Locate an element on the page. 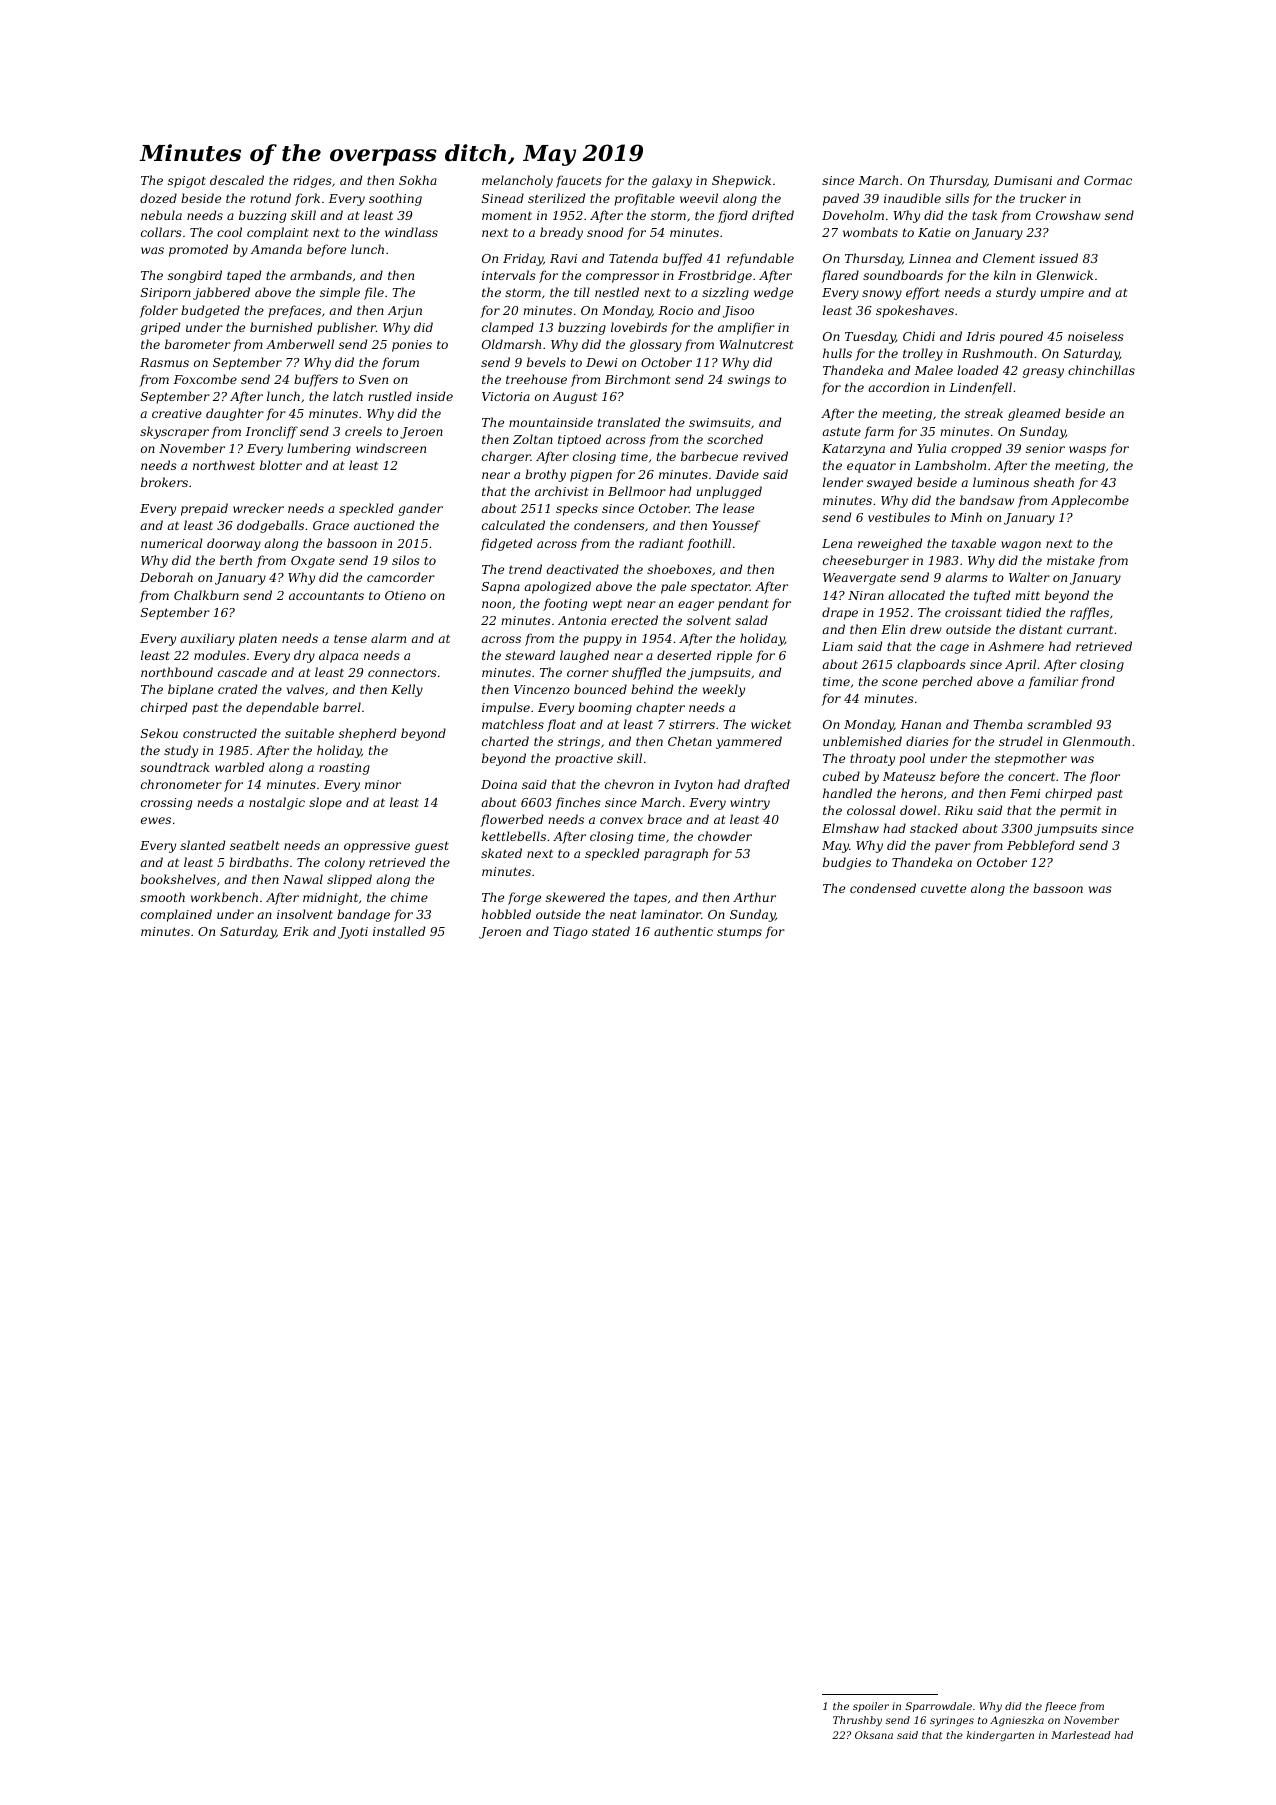 The height and width of the page is (1805, 1276). stumps is located at coordinates (739, 933).
